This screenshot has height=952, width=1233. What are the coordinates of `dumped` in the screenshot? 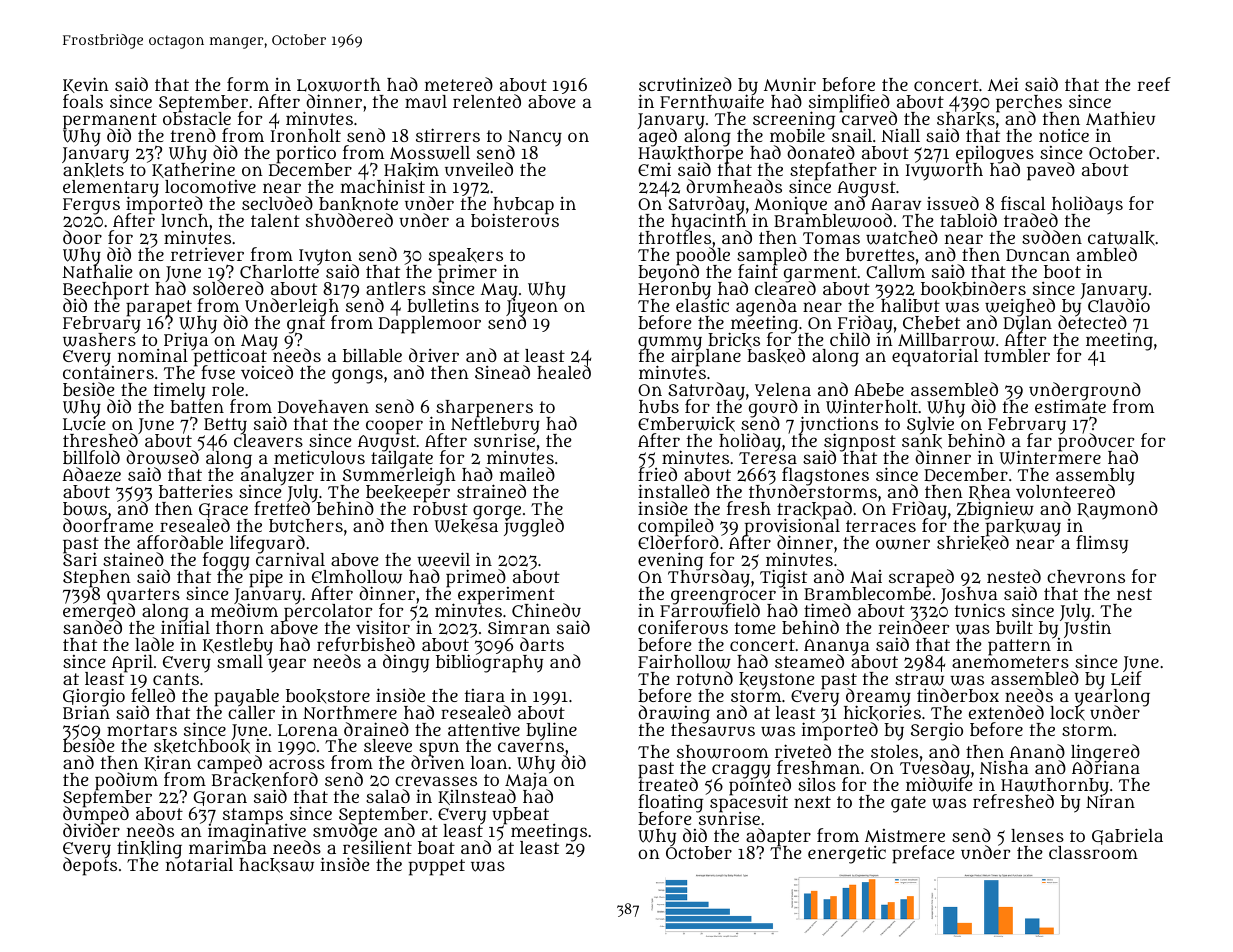 It's located at (96, 816).
